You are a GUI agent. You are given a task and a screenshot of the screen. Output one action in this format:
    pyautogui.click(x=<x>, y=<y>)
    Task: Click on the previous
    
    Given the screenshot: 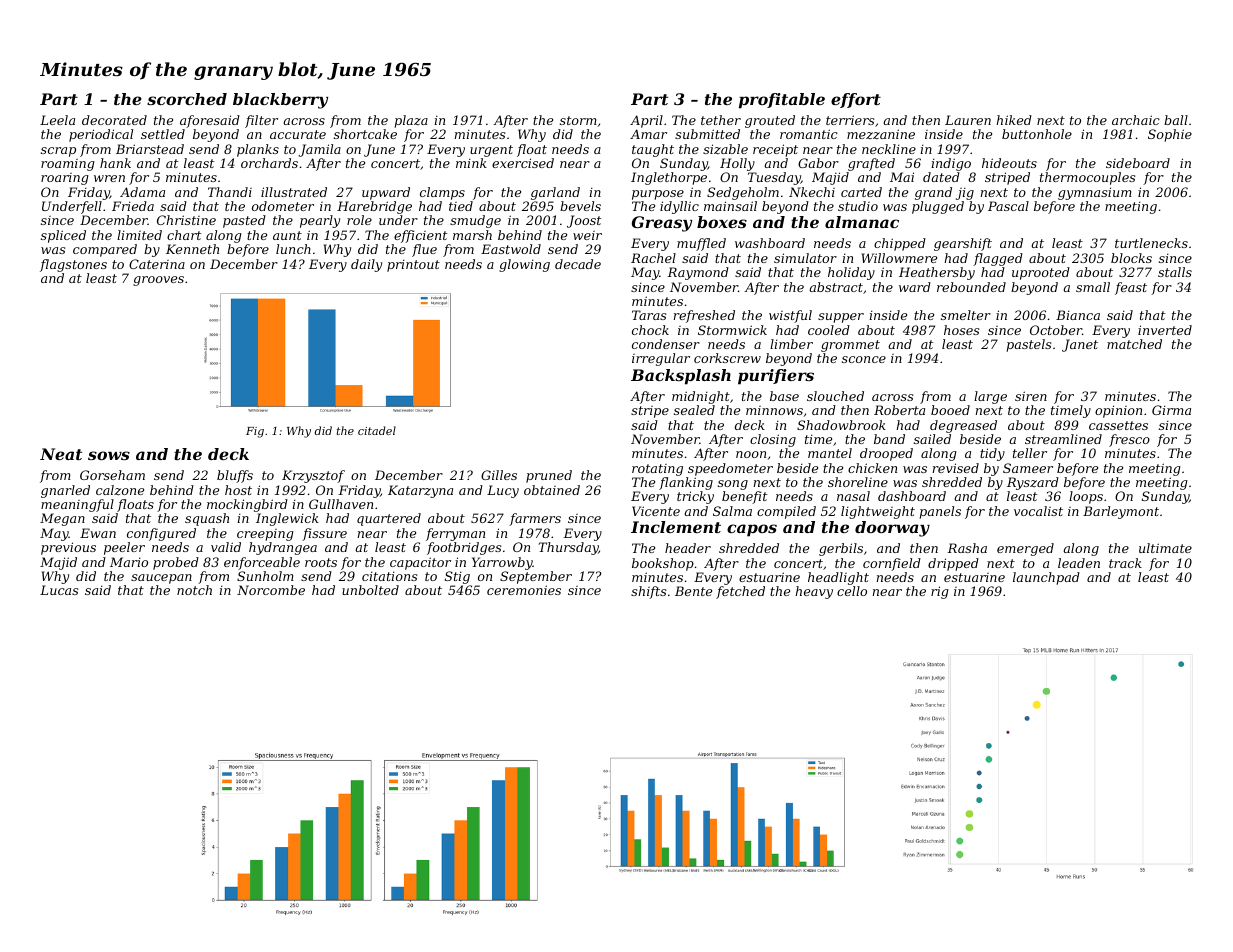 What is the action you would take?
    pyautogui.click(x=68, y=548)
